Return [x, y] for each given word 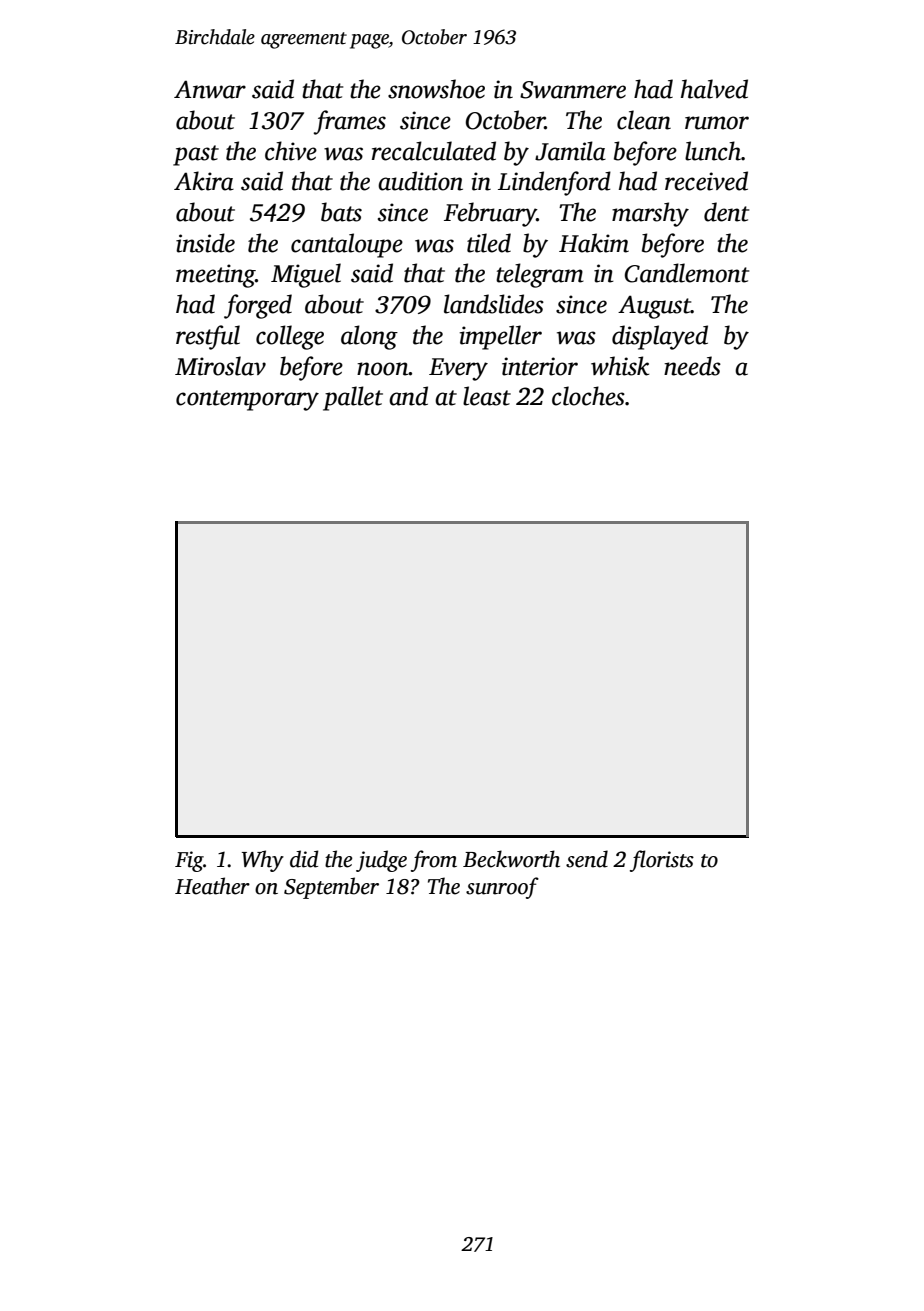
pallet [353, 398]
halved [714, 89]
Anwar [210, 89]
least [487, 396]
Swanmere [573, 90]
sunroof [502, 888]
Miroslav [220, 366]
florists [662, 861]
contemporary [247, 400]
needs [692, 366]
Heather [212, 886]
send [587, 859]
